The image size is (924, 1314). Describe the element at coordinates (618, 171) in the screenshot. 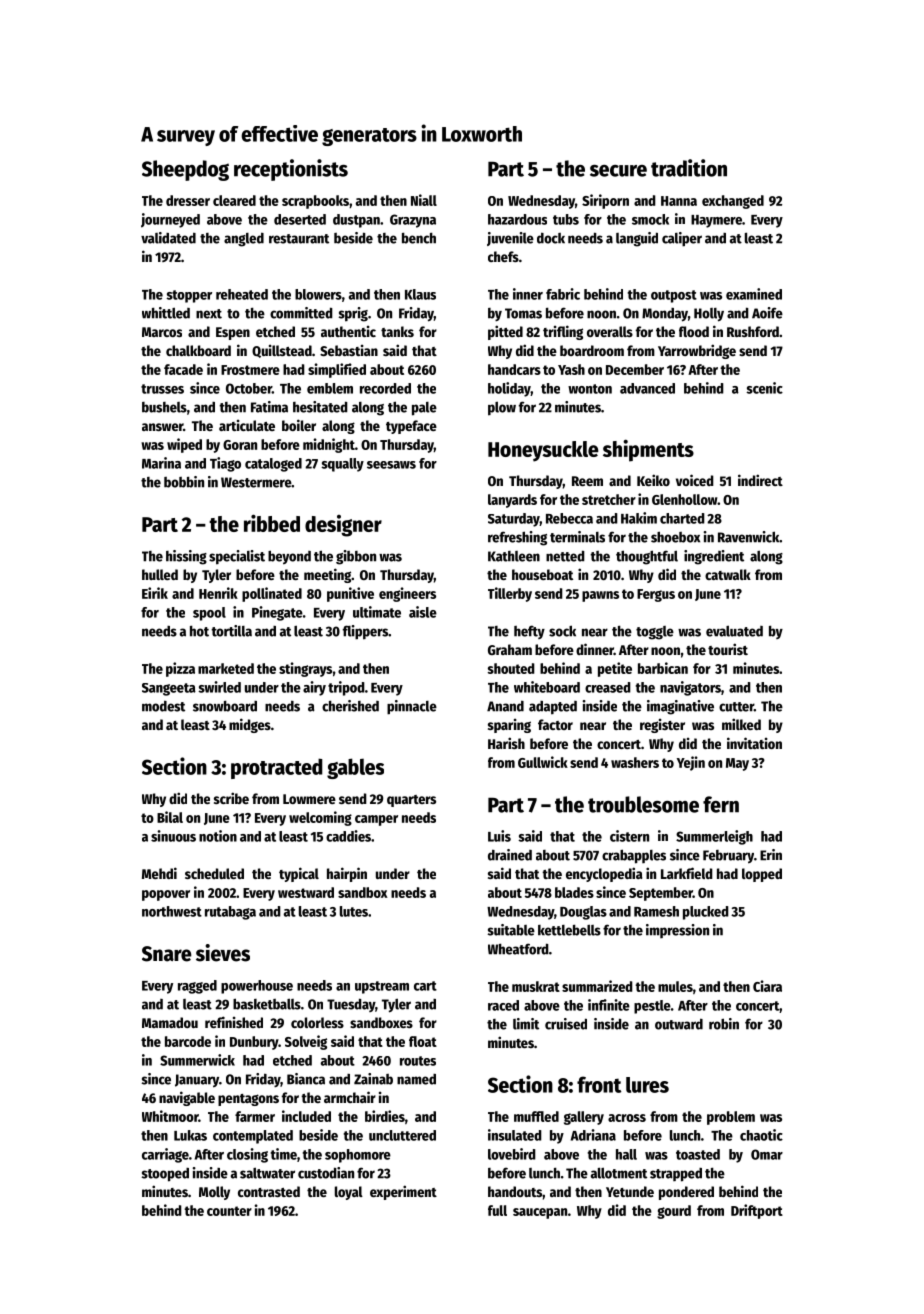

I see `secure` at that location.
